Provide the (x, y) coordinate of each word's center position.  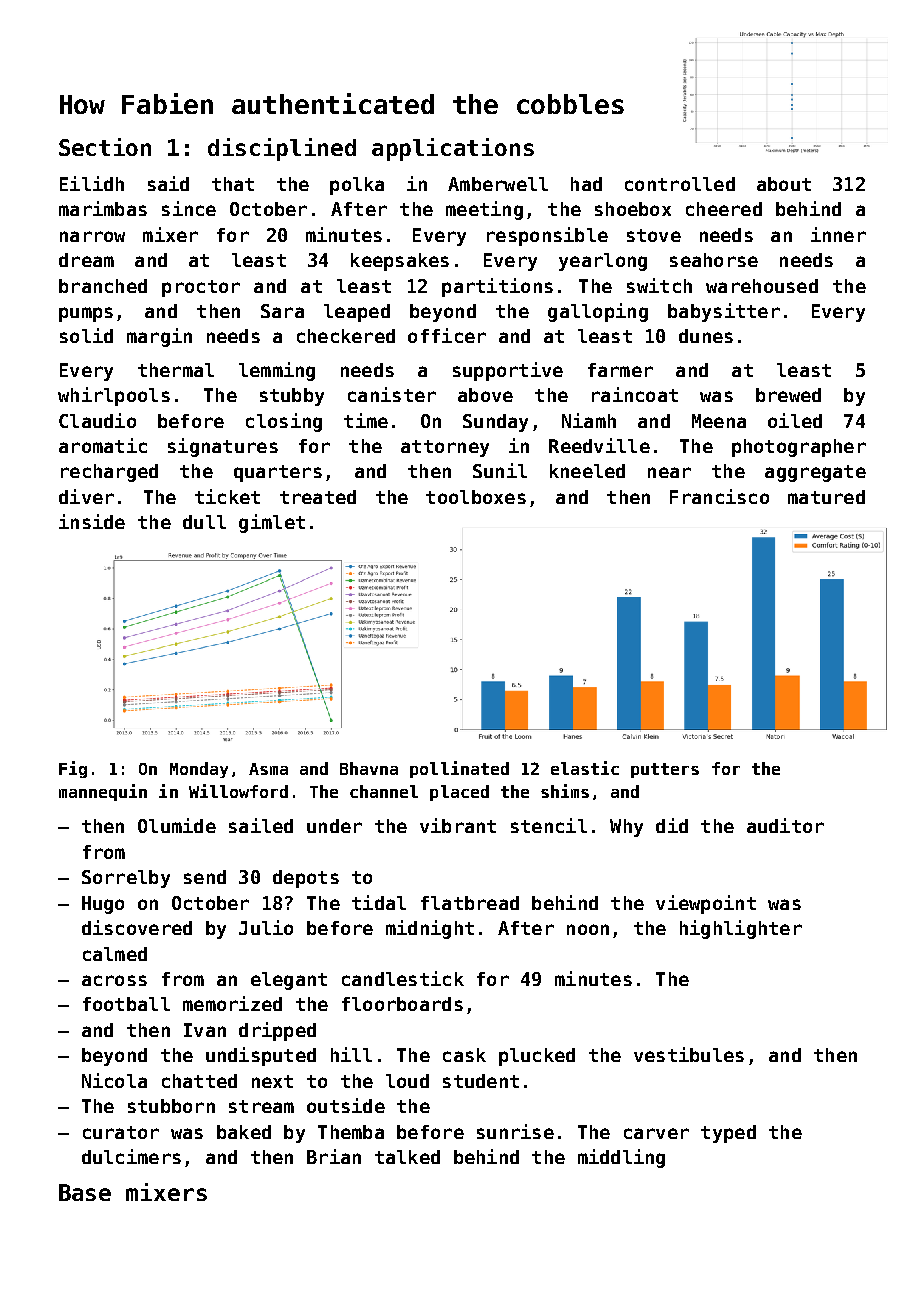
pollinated (459, 769)
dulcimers (131, 1156)
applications (453, 149)
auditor (785, 825)
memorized (232, 1003)
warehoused (762, 286)
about (784, 184)
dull (204, 522)
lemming (277, 371)
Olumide (177, 825)
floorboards (402, 1004)
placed (459, 793)
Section (105, 147)
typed (728, 1134)
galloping (598, 312)
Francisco (719, 496)
